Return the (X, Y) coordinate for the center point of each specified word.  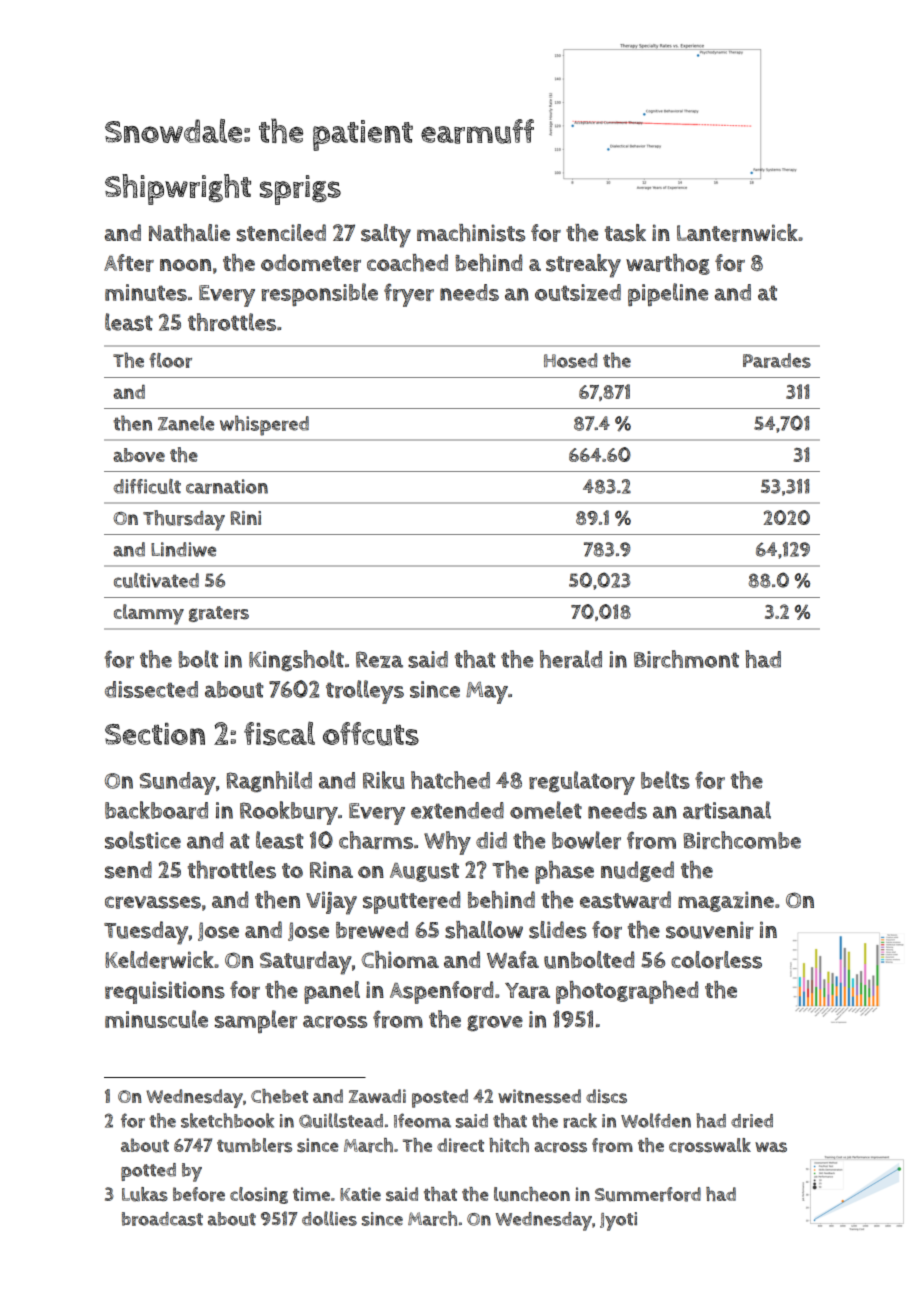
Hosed (570, 360)
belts (665, 780)
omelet (546, 810)
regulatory (582, 783)
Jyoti (618, 1221)
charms (376, 840)
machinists (471, 233)
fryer (409, 295)
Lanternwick (737, 233)
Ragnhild (269, 781)
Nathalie (189, 233)
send (128, 870)
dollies (329, 1218)
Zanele (186, 423)
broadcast (162, 1219)
